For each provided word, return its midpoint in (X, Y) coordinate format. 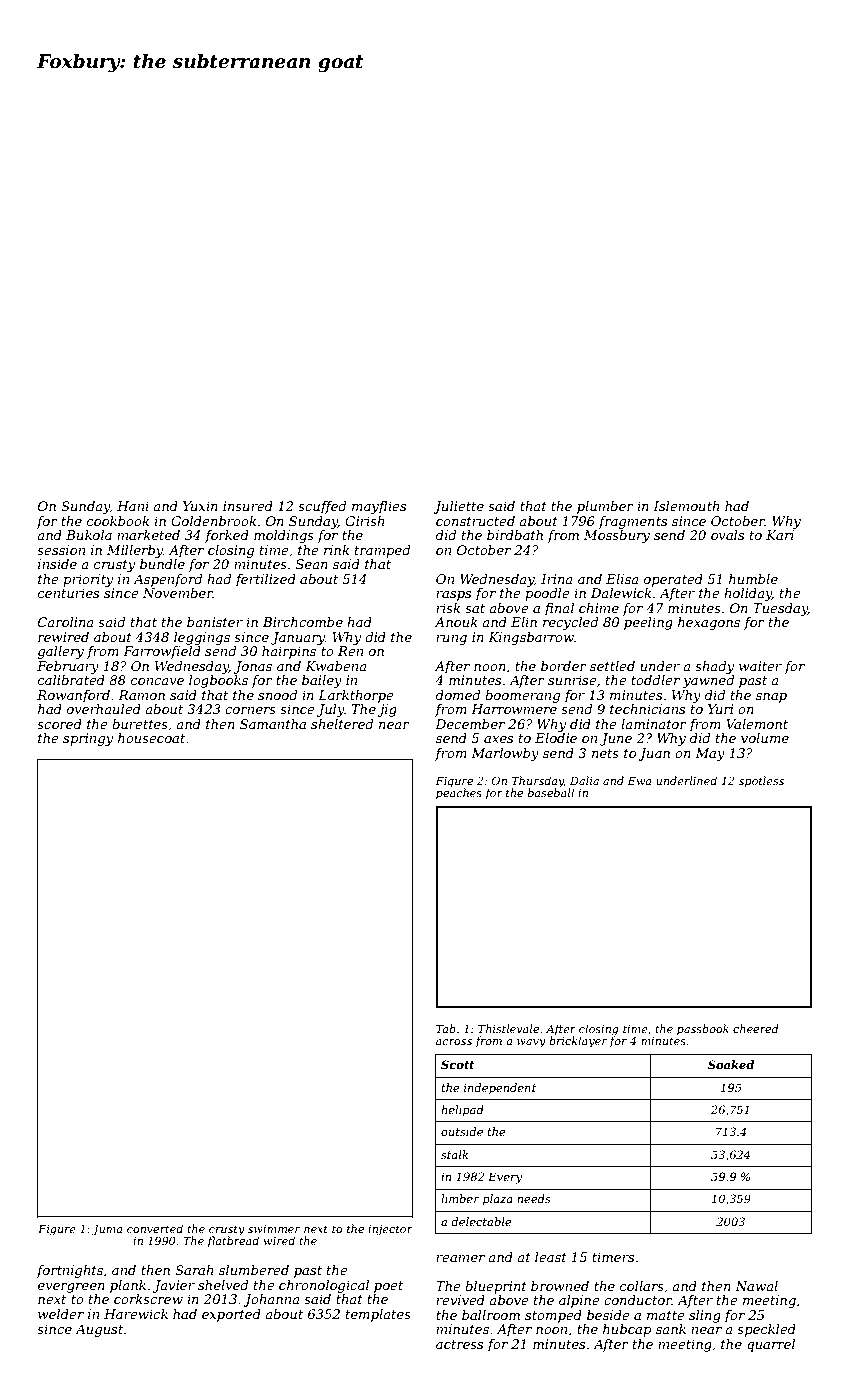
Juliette (458, 507)
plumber (605, 507)
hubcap (627, 1330)
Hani (133, 506)
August (99, 1330)
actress (459, 1344)
